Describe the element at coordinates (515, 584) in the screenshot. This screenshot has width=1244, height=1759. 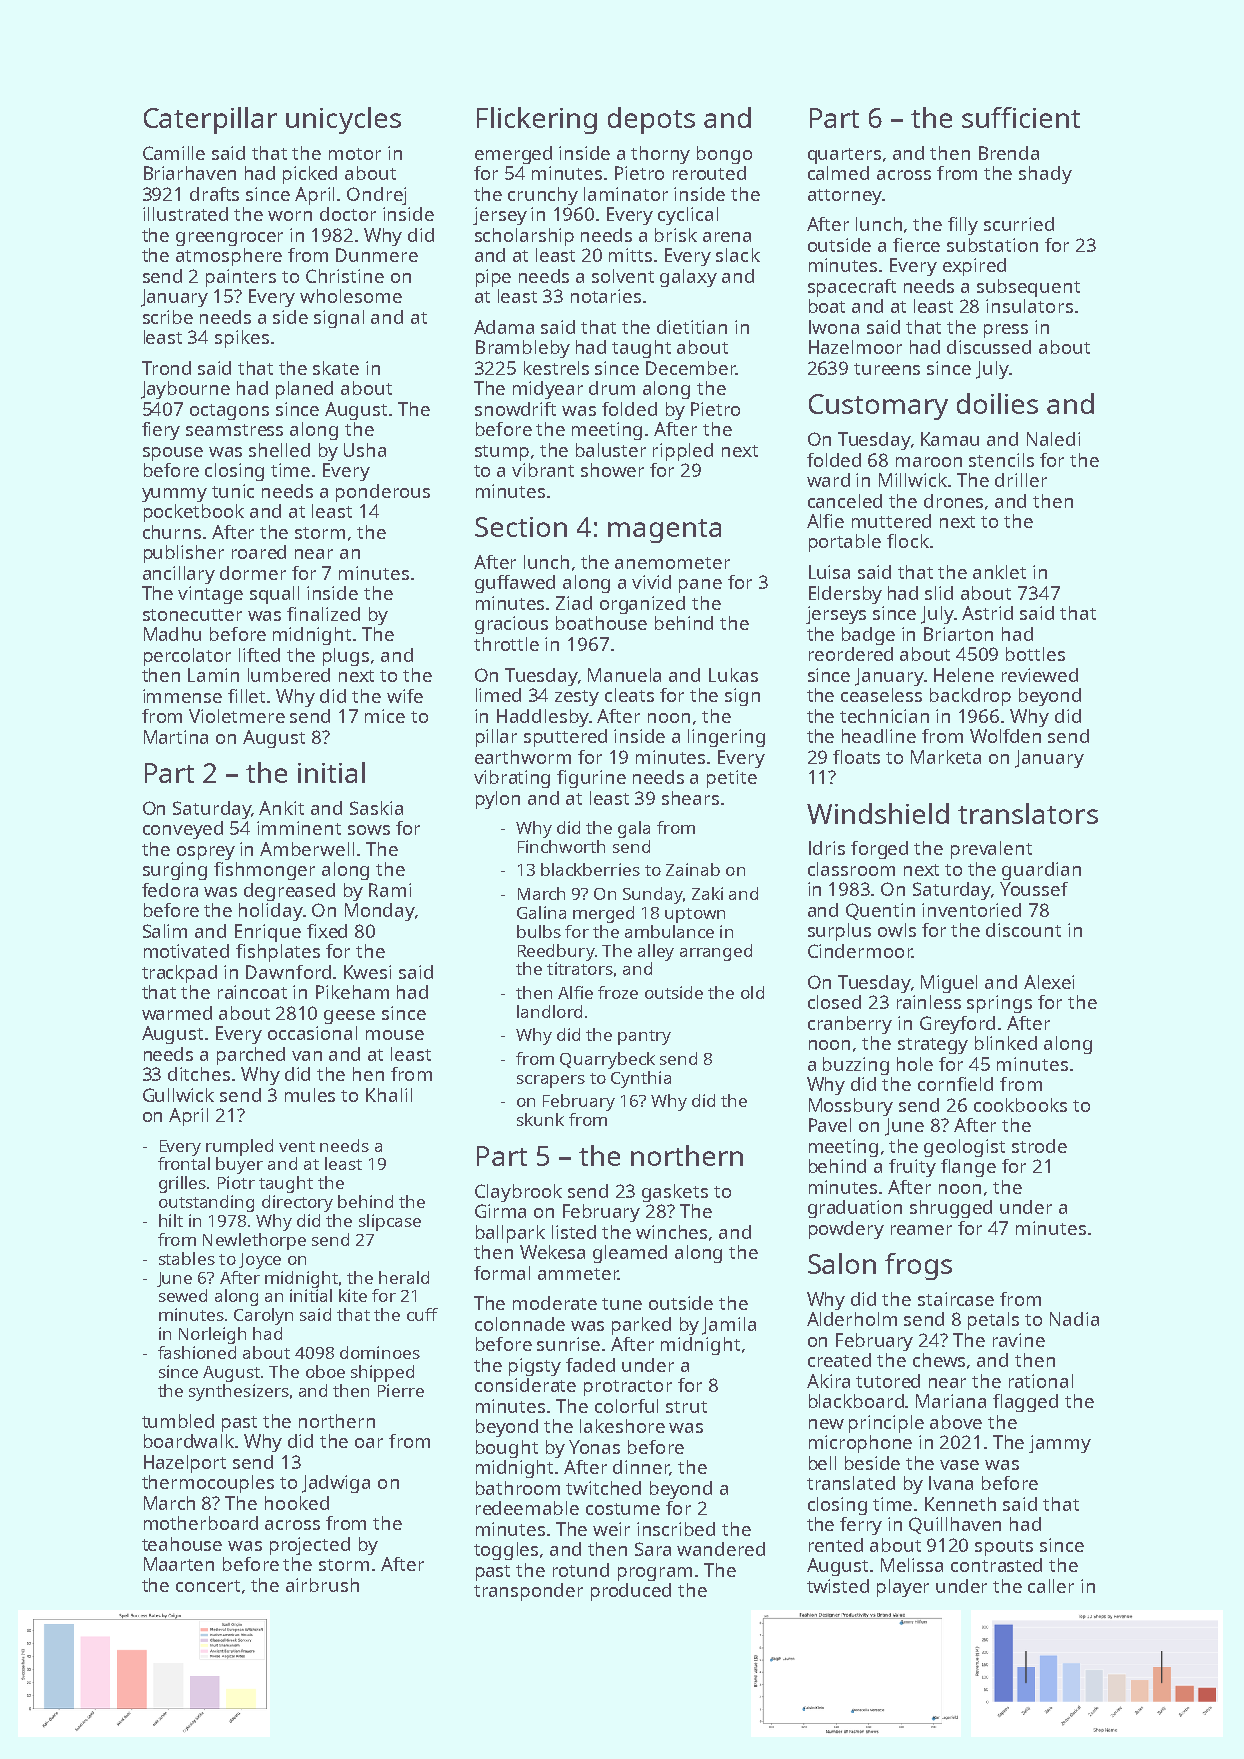
I see `guffawed` at that location.
